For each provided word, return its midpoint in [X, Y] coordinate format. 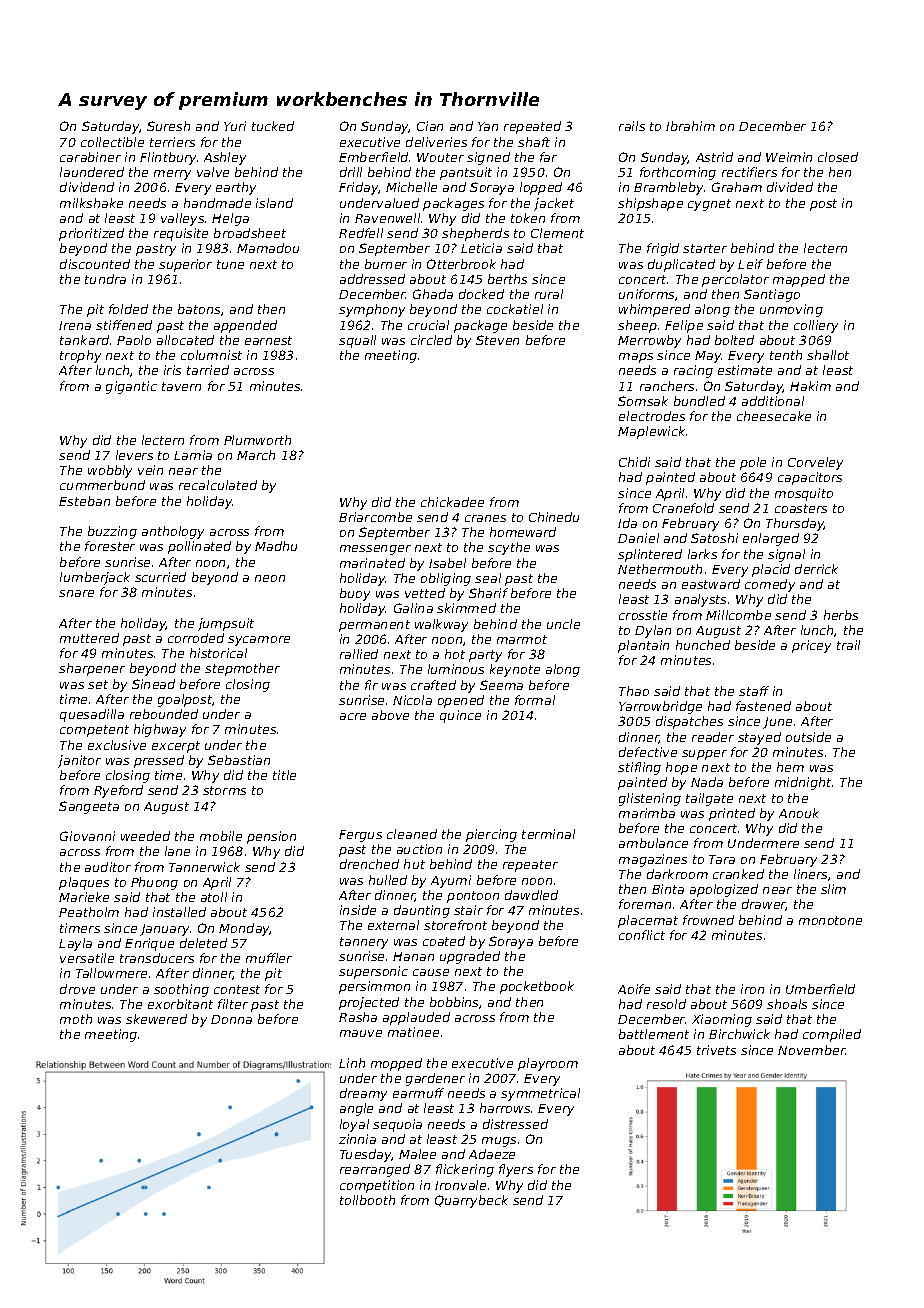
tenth [786, 355]
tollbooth [367, 1200]
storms [224, 790]
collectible [112, 142]
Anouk [799, 813]
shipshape [650, 204]
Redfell [361, 233]
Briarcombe [375, 517]
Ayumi [451, 881]
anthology [173, 532]
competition [377, 1186]
